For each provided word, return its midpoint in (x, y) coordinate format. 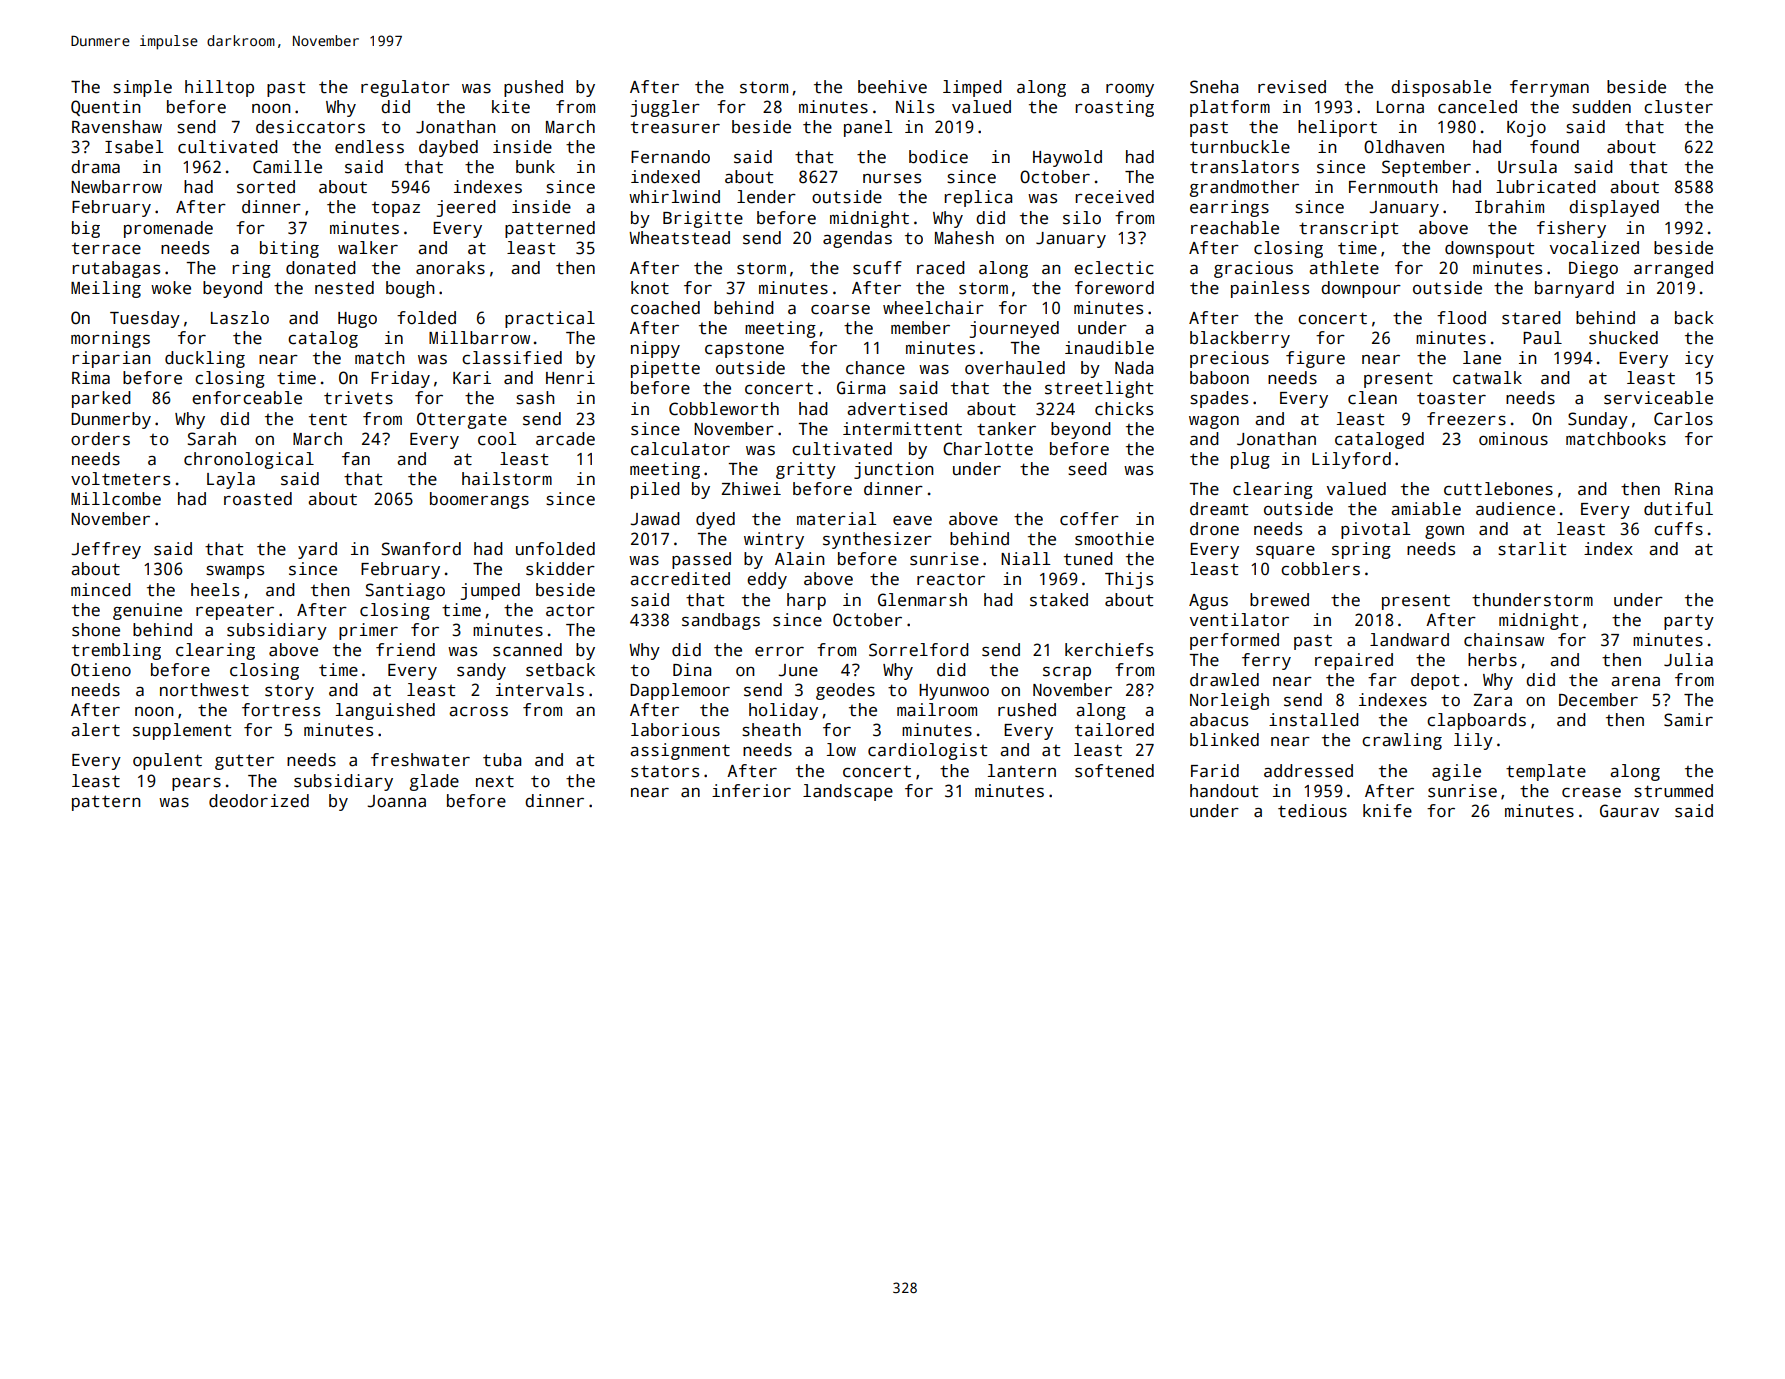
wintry (774, 540)
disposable (1441, 88)
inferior (751, 791)
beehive (892, 87)
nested (344, 288)
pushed (533, 88)
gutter (244, 762)
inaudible (1109, 348)
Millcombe (116, 499)
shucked (1623, 338)
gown (1444, 532)
